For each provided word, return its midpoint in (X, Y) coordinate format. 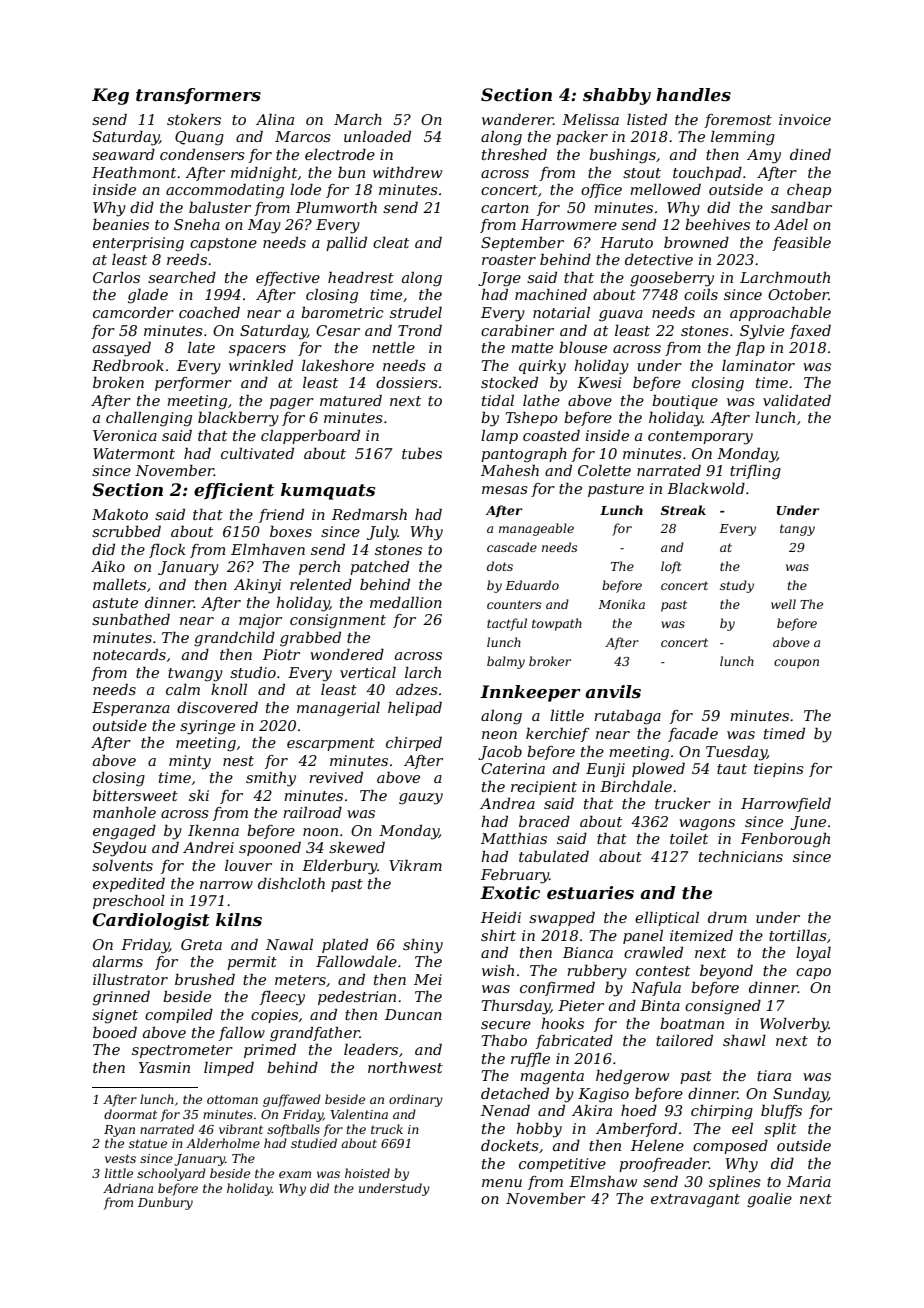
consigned (723, 1007)
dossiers (407, 382)
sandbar (801, 207)
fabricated (574, 1041)
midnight (264, 174)
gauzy (421, 799)
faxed (810, 331)
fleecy (282, 998)
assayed (122, 349)
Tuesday (736, 753)
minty (190, 762)
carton (505, 208)
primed (270, 1051)
